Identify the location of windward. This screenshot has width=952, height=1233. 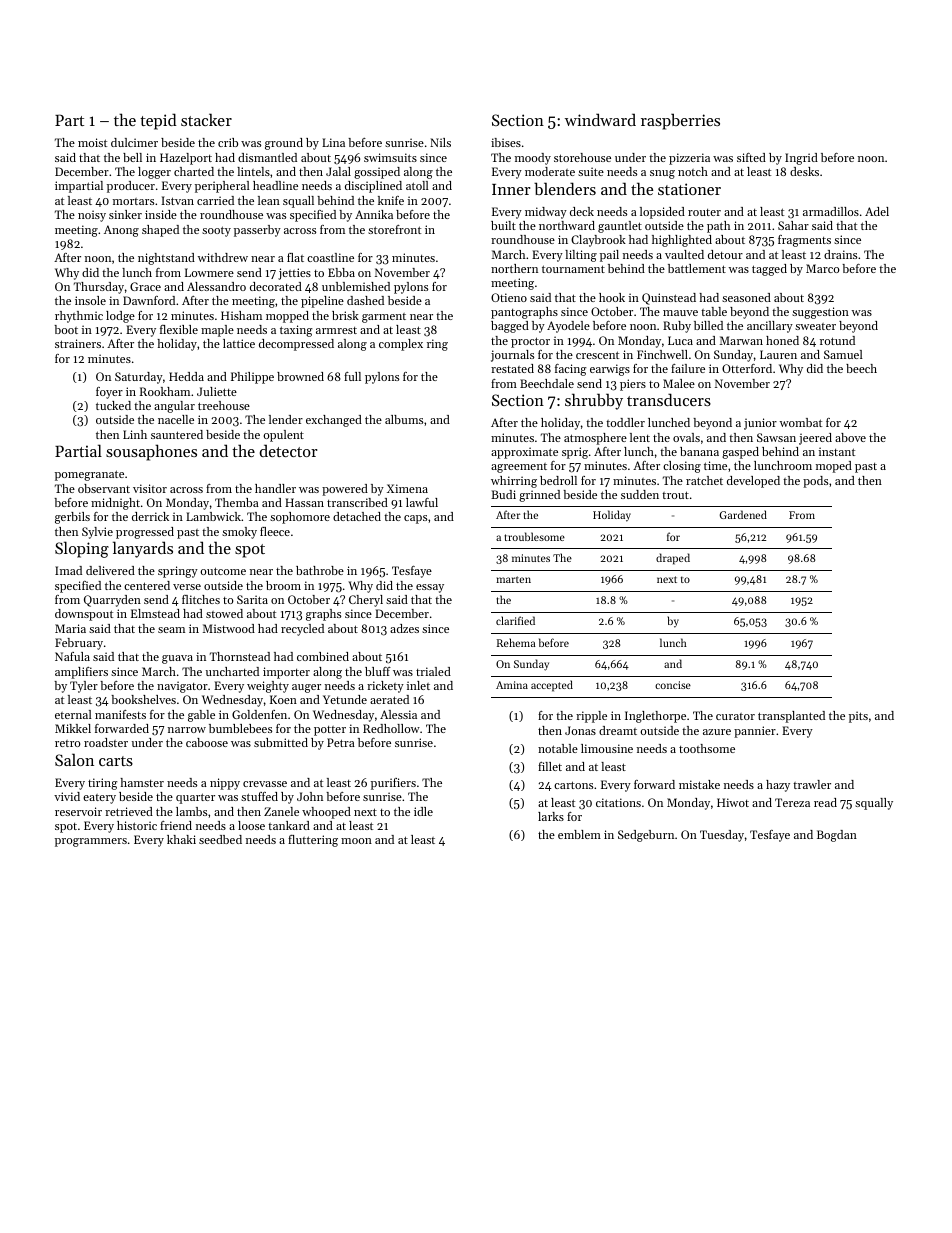
(600, 119).
